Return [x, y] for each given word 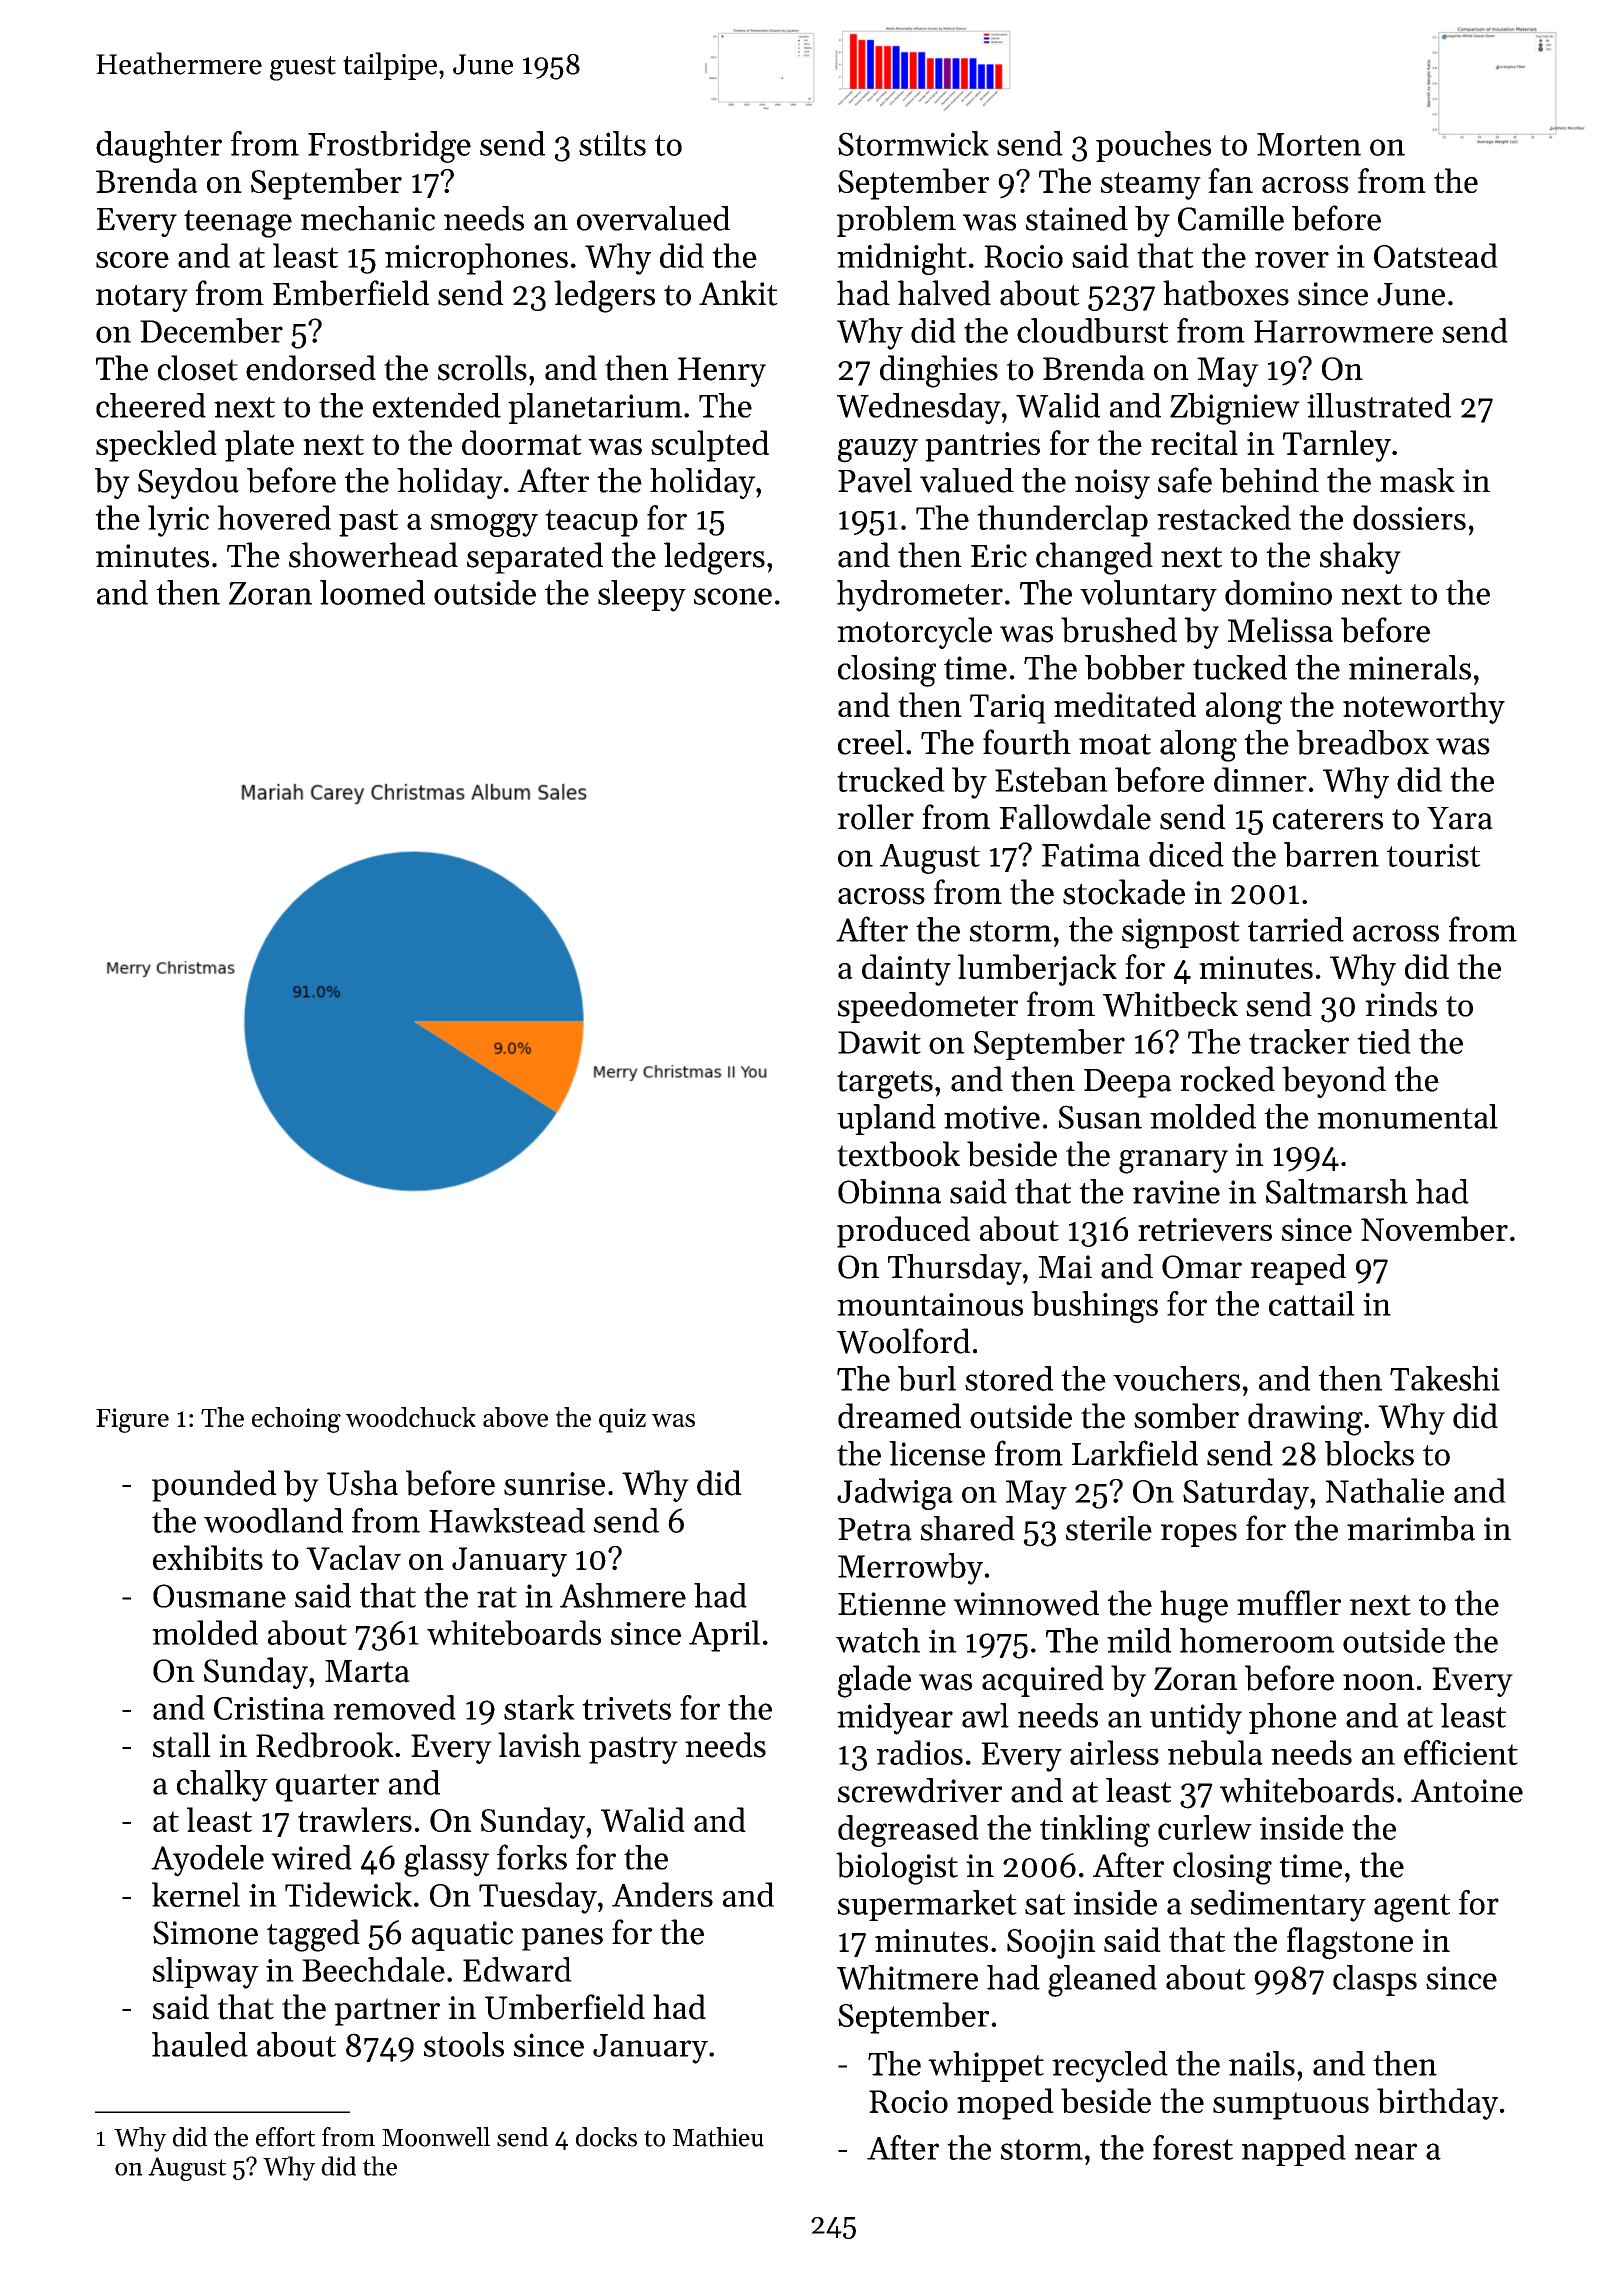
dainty [906, 970]
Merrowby [910, 1569]
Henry [722, 372]
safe [1185, 480]
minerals [1410, 667]
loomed [372, 592]
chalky [222, 1786]
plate [259, 446]
